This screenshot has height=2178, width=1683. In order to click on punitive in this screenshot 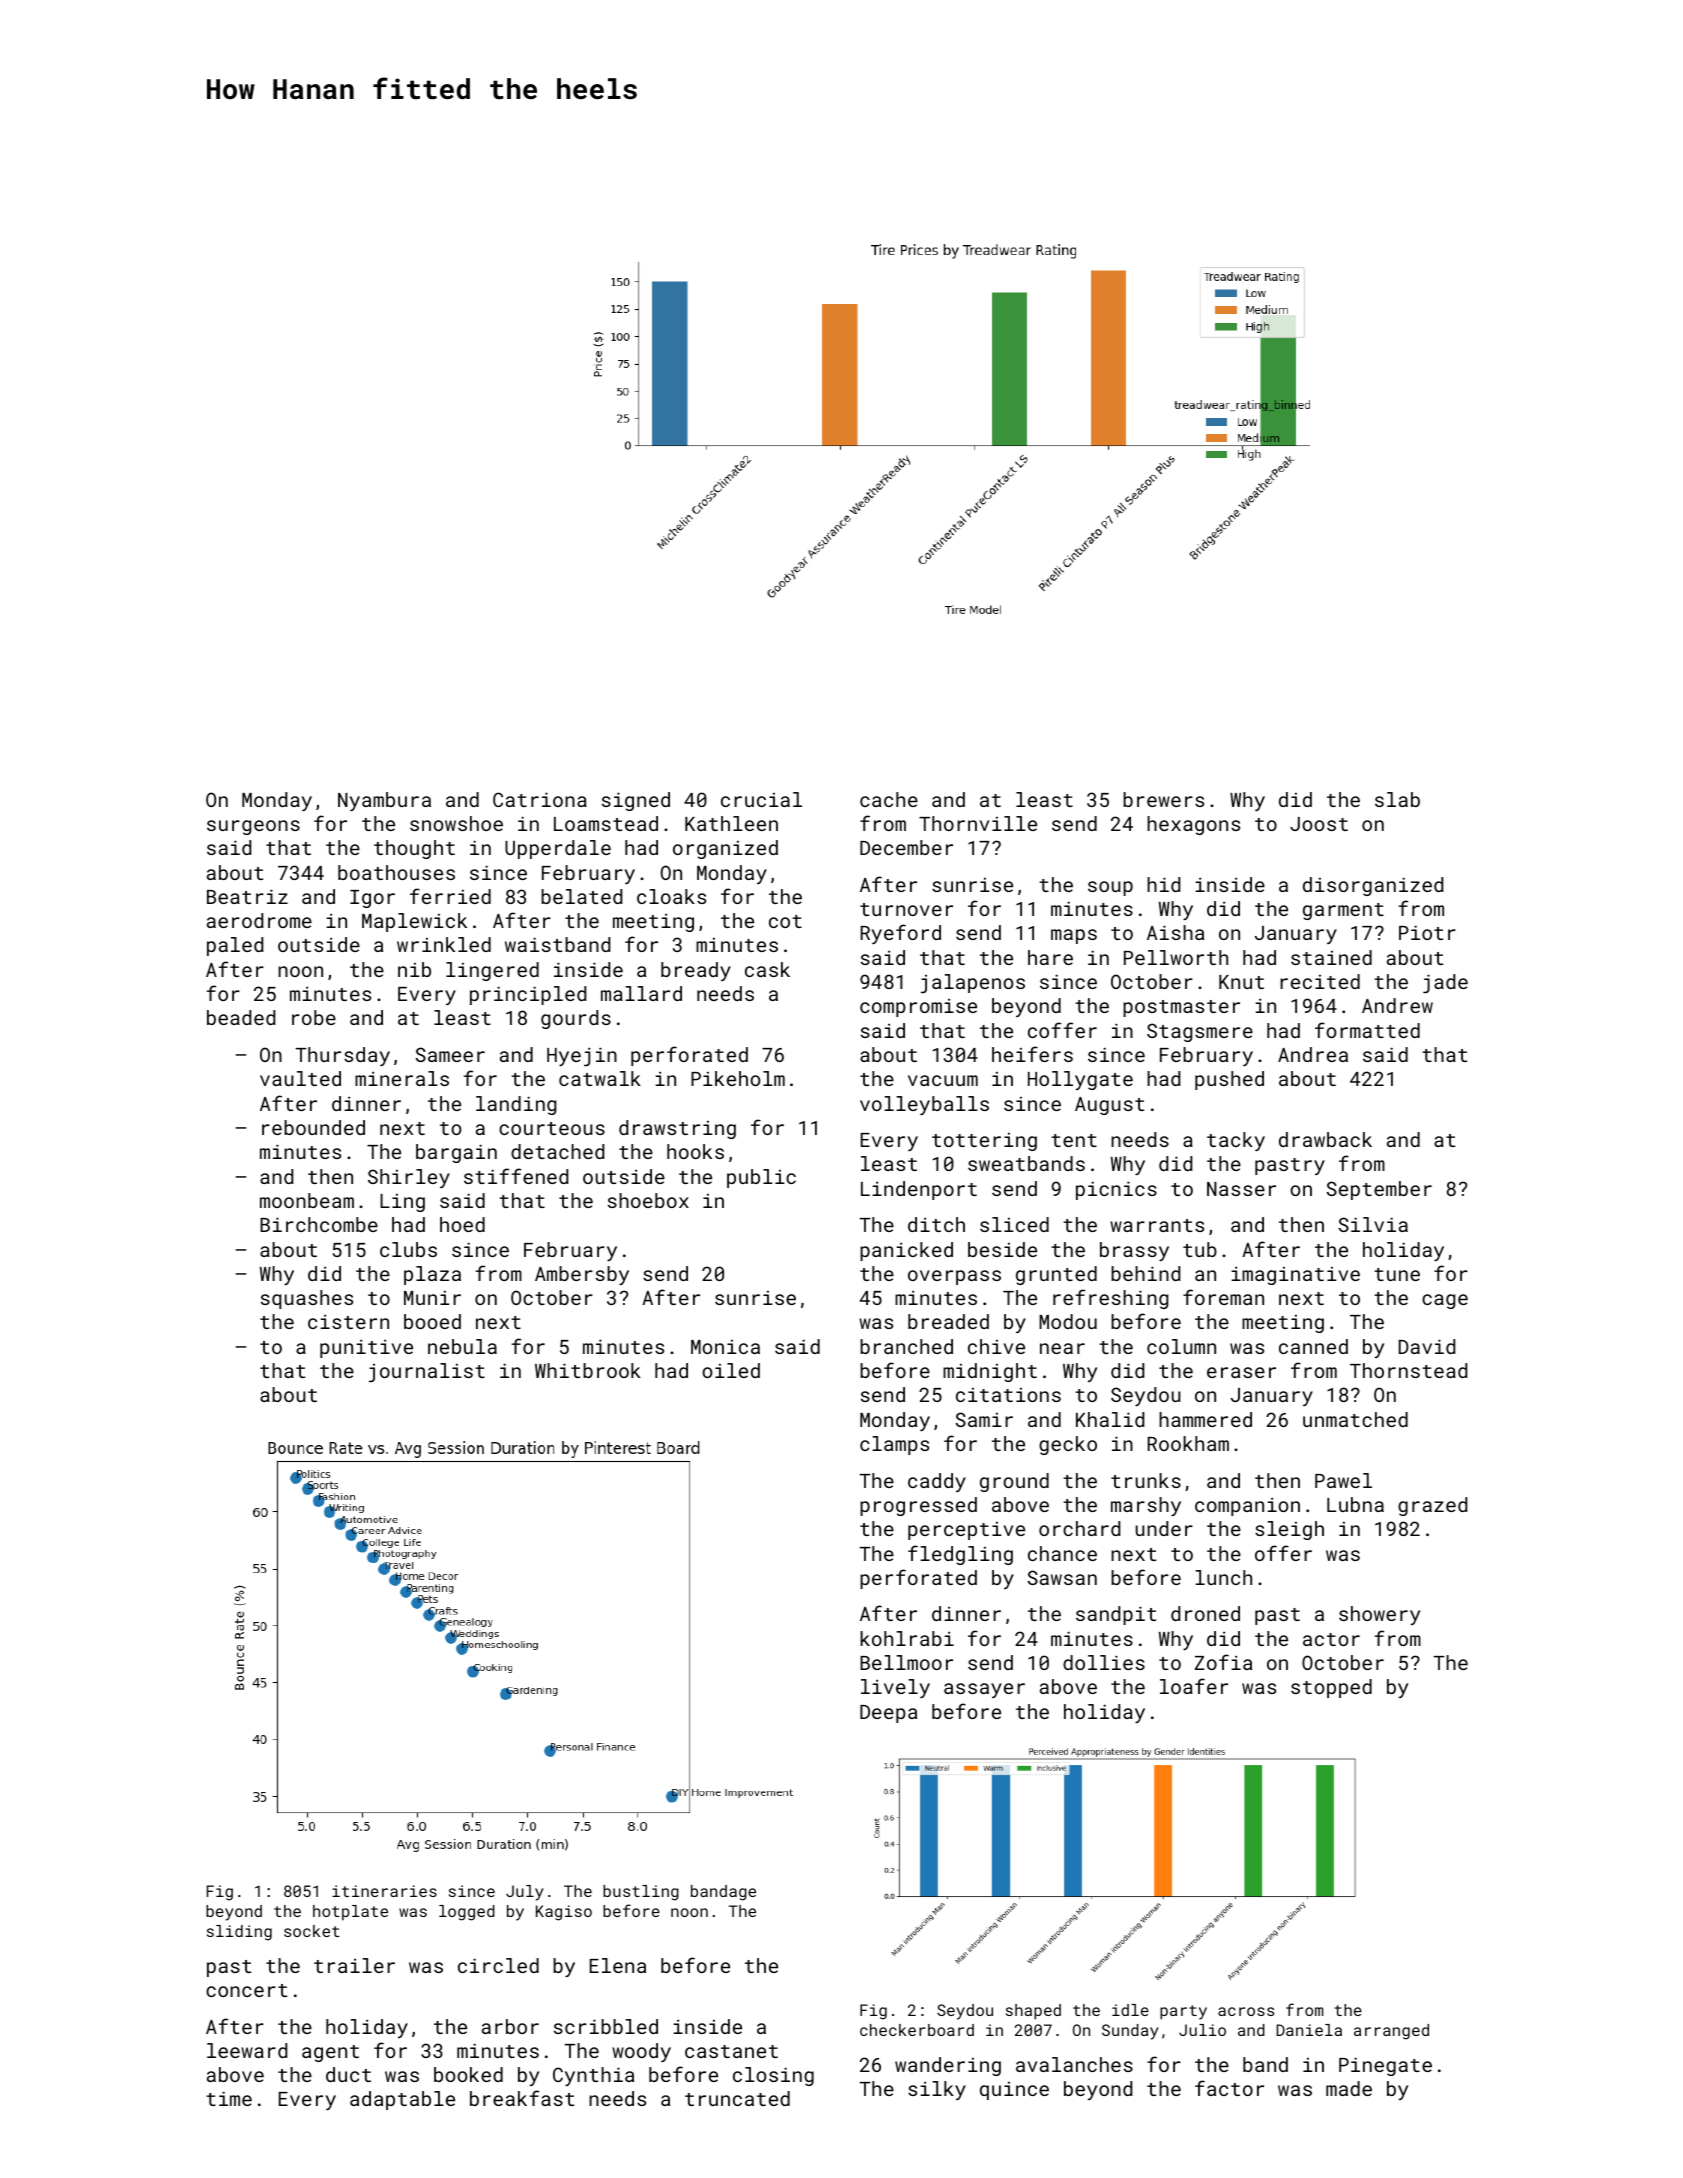, I will do `click(366, 1348)`.
